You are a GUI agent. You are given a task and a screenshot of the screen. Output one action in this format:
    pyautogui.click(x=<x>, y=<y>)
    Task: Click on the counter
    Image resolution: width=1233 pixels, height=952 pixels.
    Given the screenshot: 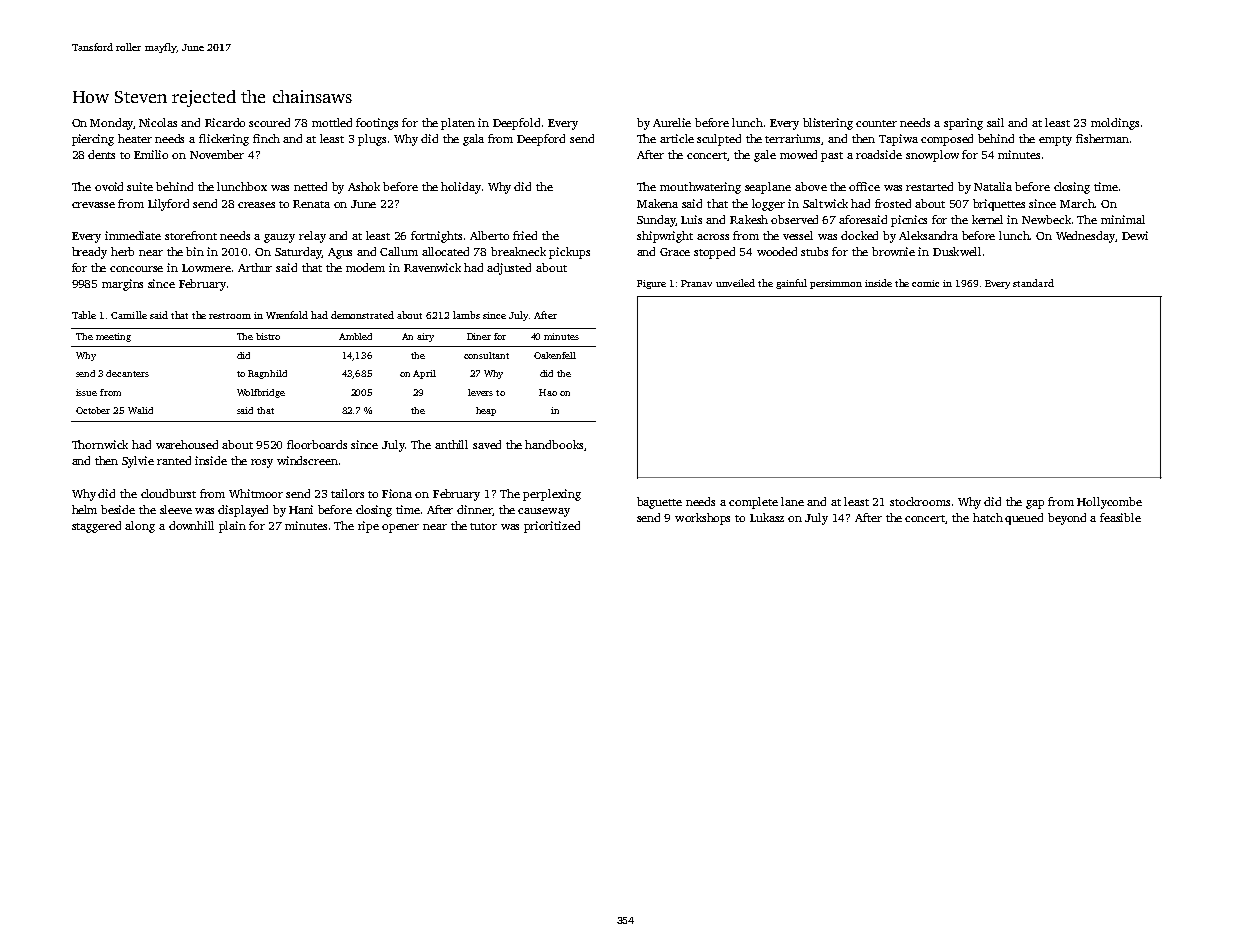 What is the action you would take?
    pyautogui.click(x=876, y=123)
